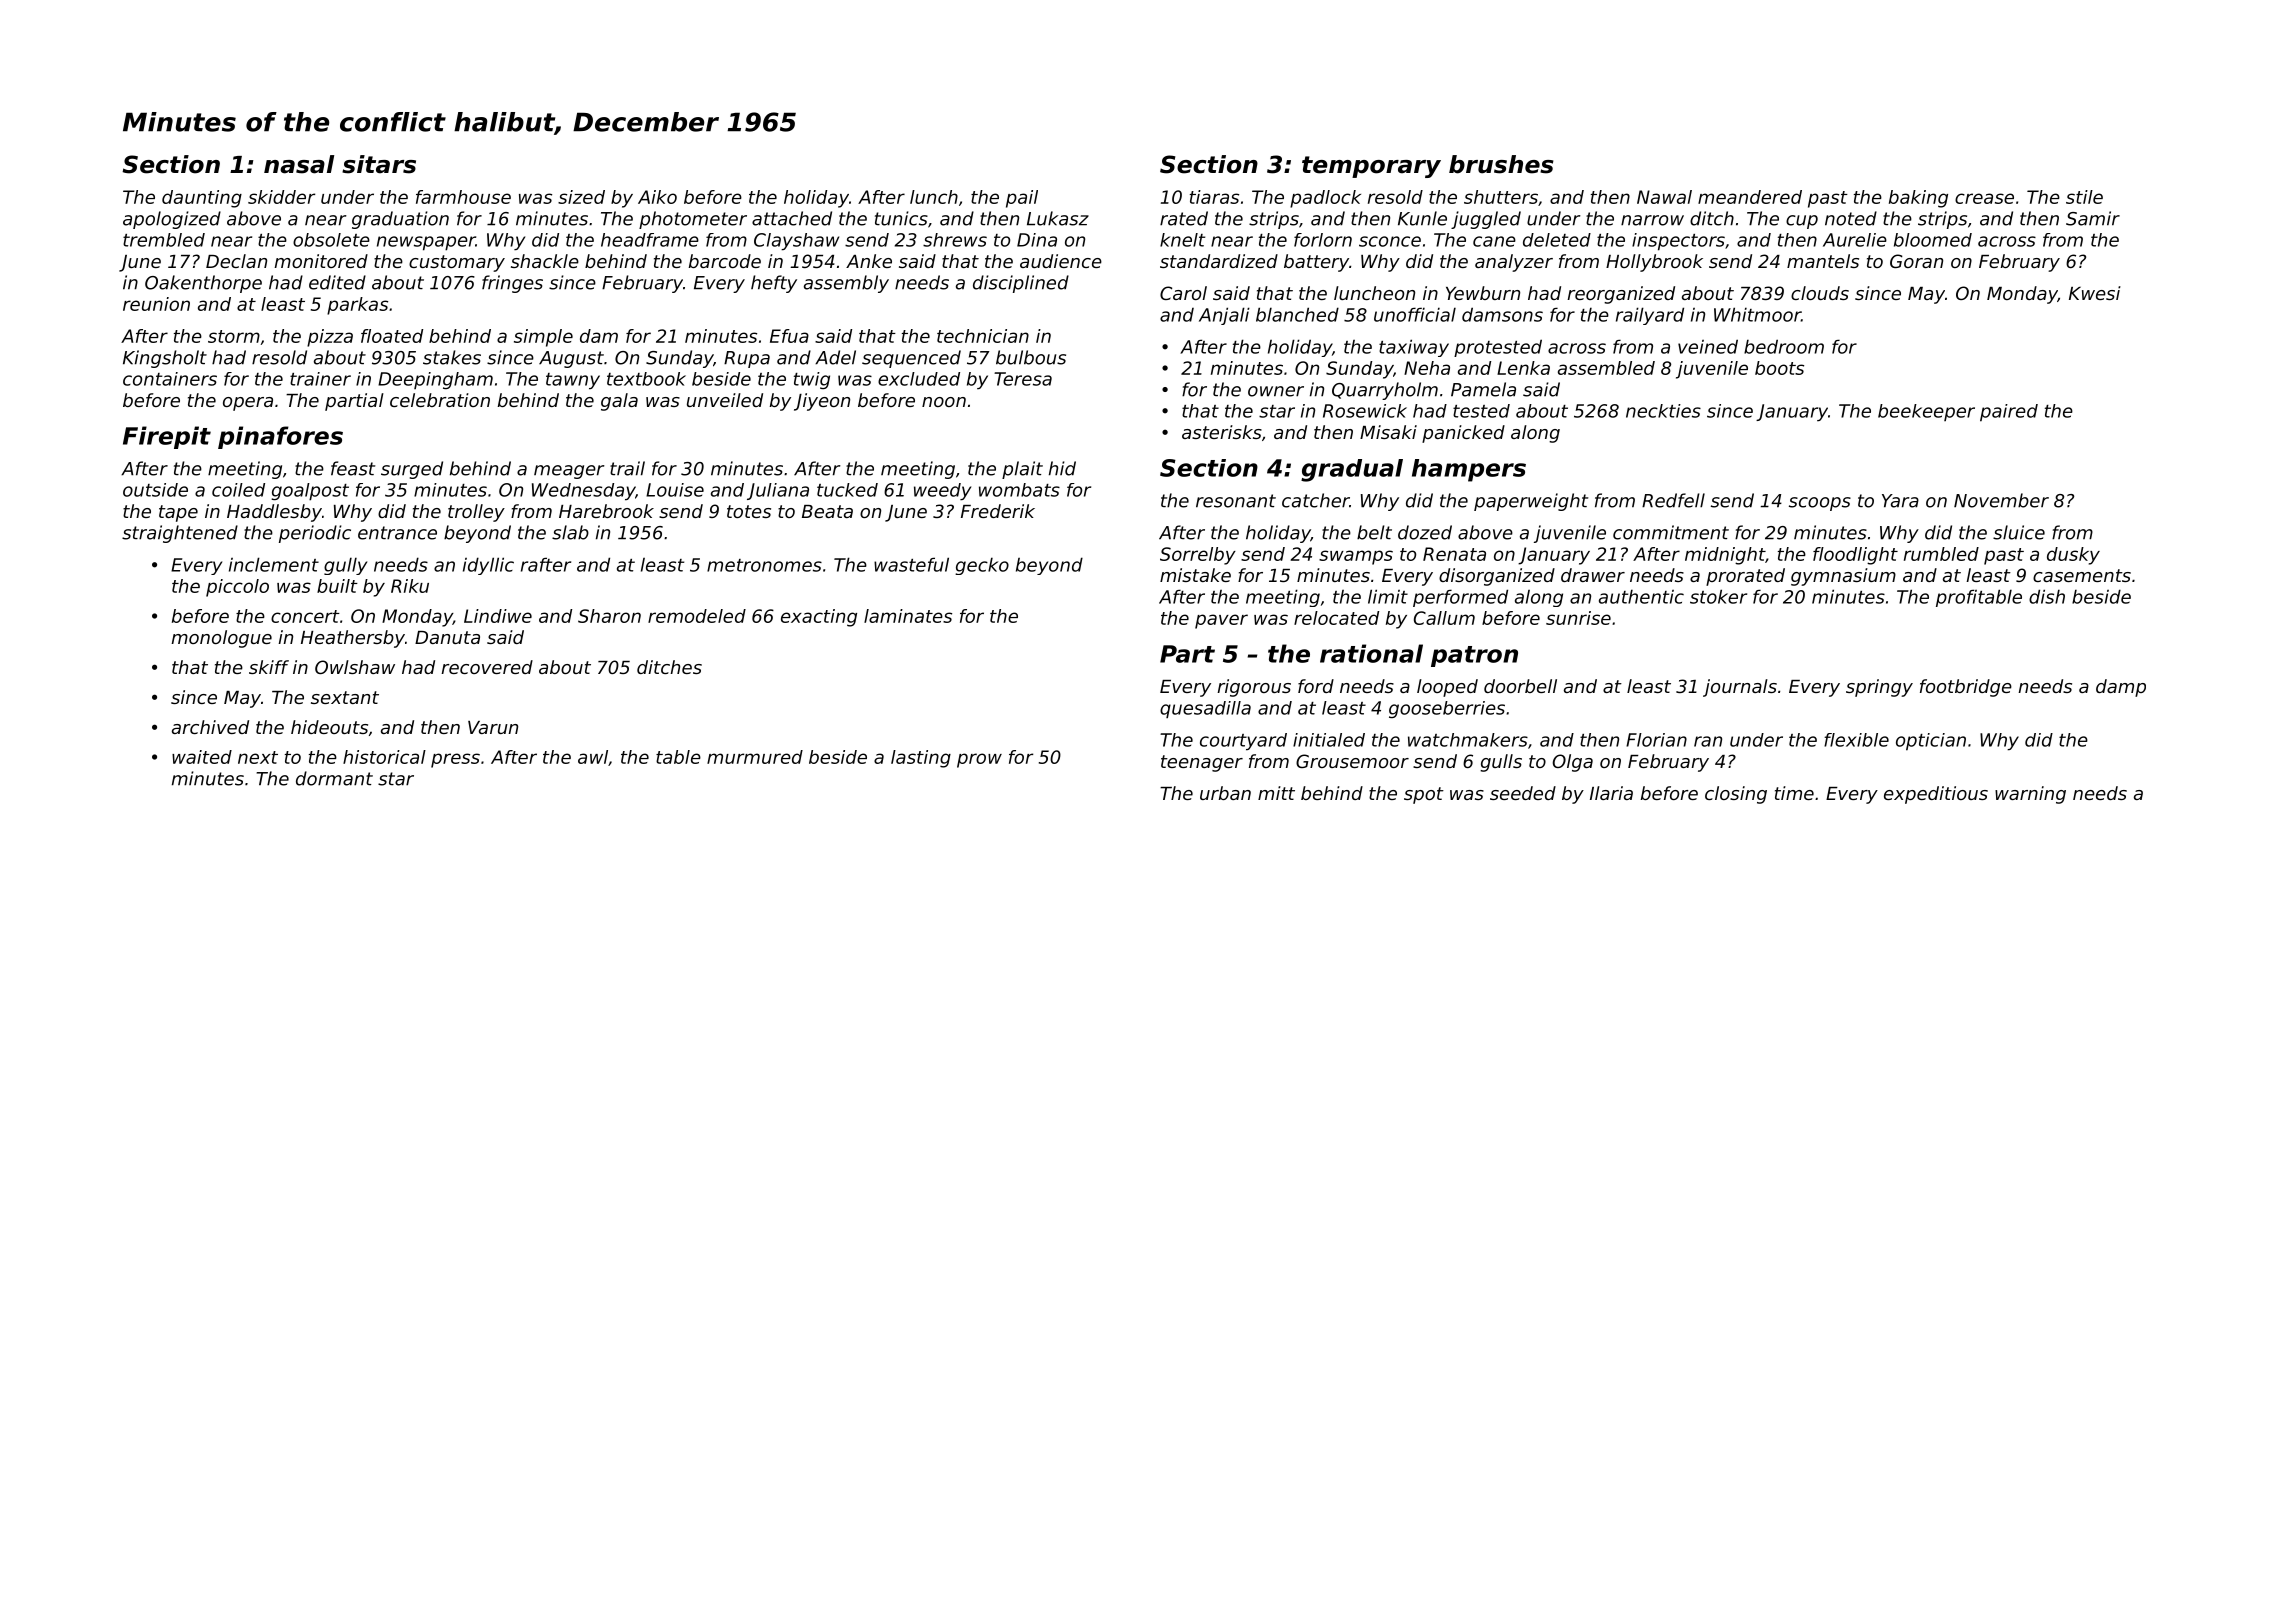 This screenshot has width=2271, height=1606. What do you see at coordinates (1371, 167) in the screenshot?
I see `temporary` at bounding box center [1371, 167].
